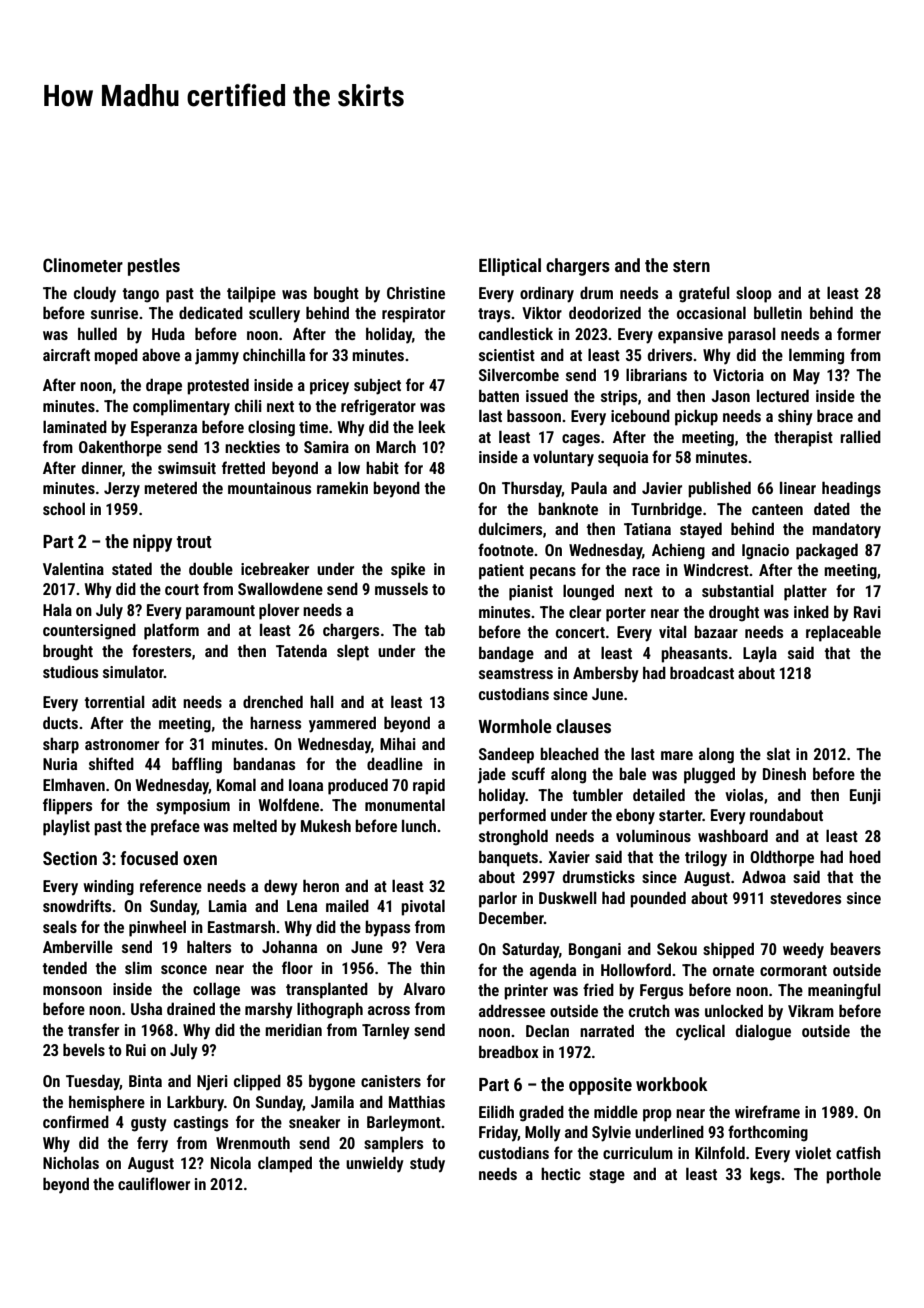 Image resolution: width=924 pixels, height=1308 pixels. What do you see at coordinates (73, 568) in the screenshot?
I see `Valentina` at bounding box center [73, 568].
